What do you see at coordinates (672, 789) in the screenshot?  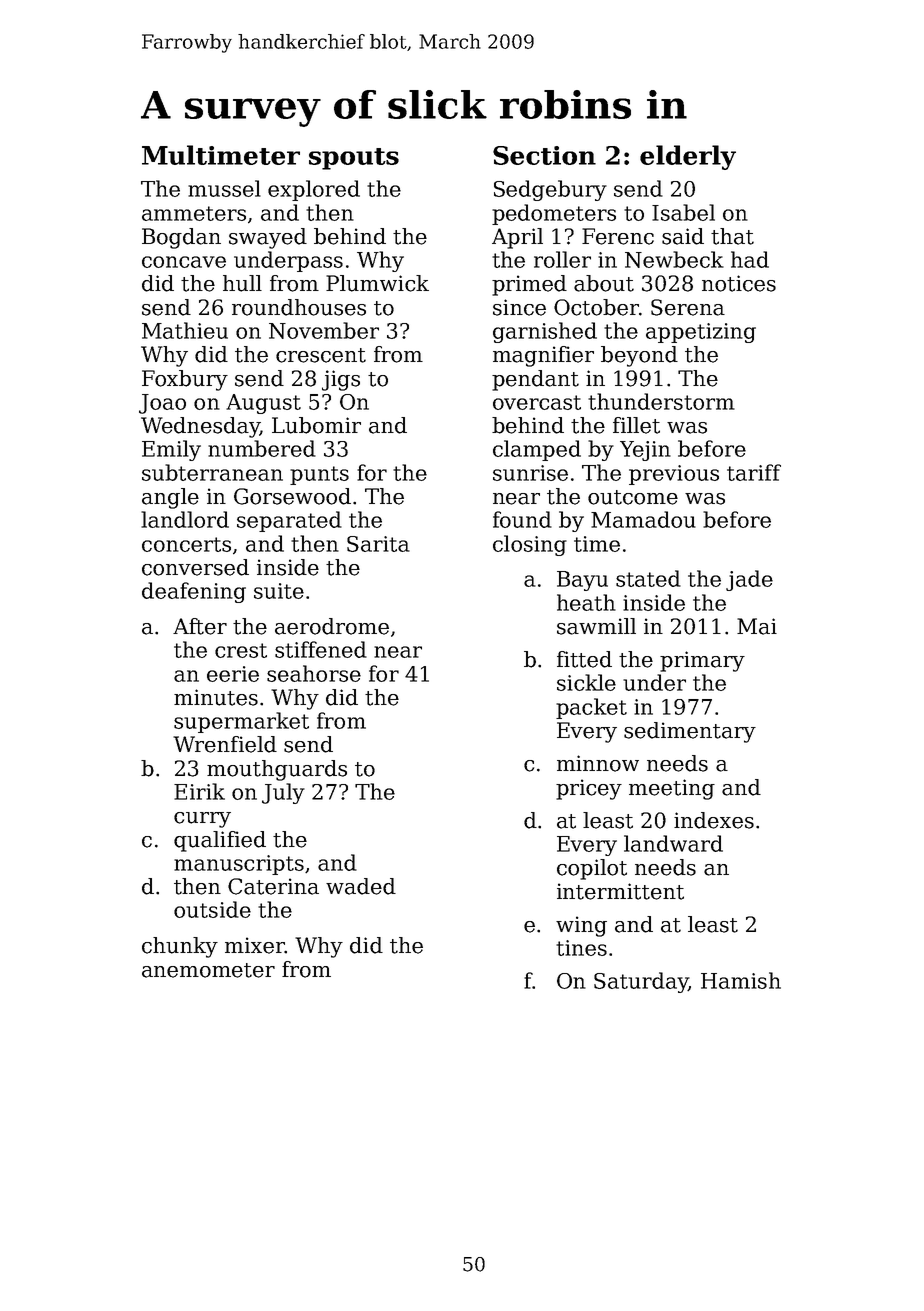 I see `meeting` at bounding box center [672, 789].
